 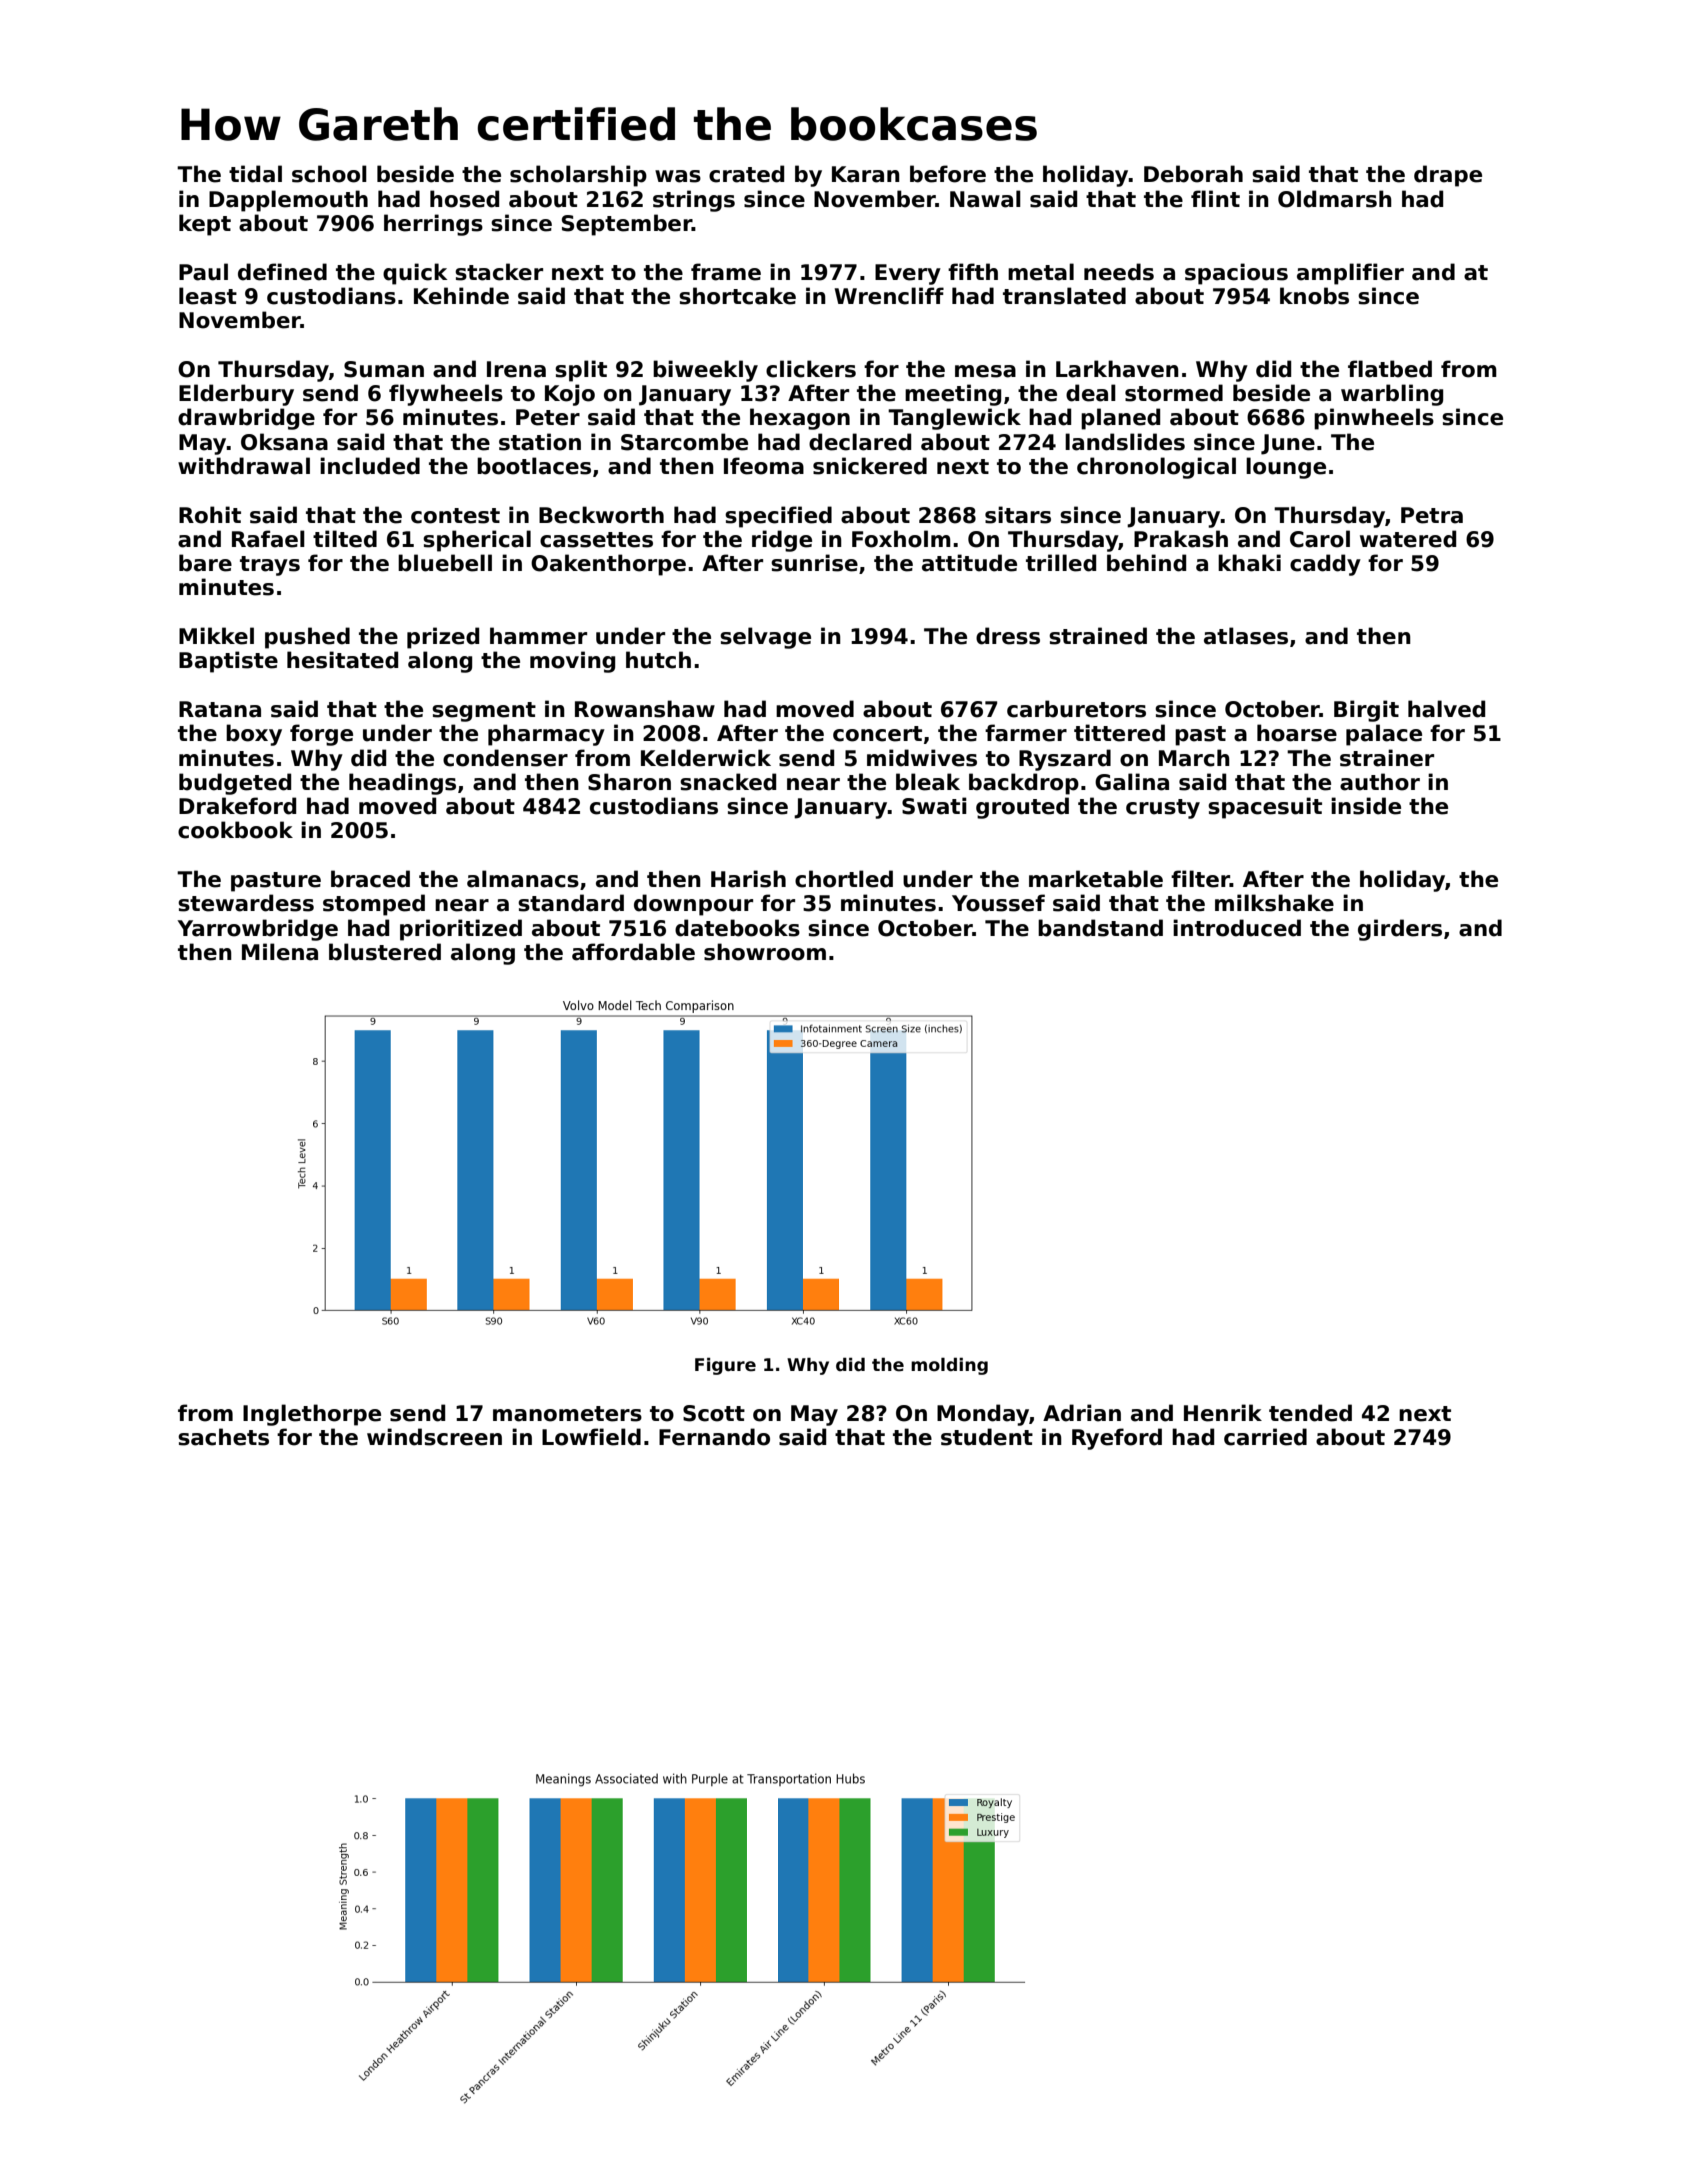 What do you see at coordinates (523, 879) in the screenshot?
I see `almanacs` at bounding box center [523, 879].
